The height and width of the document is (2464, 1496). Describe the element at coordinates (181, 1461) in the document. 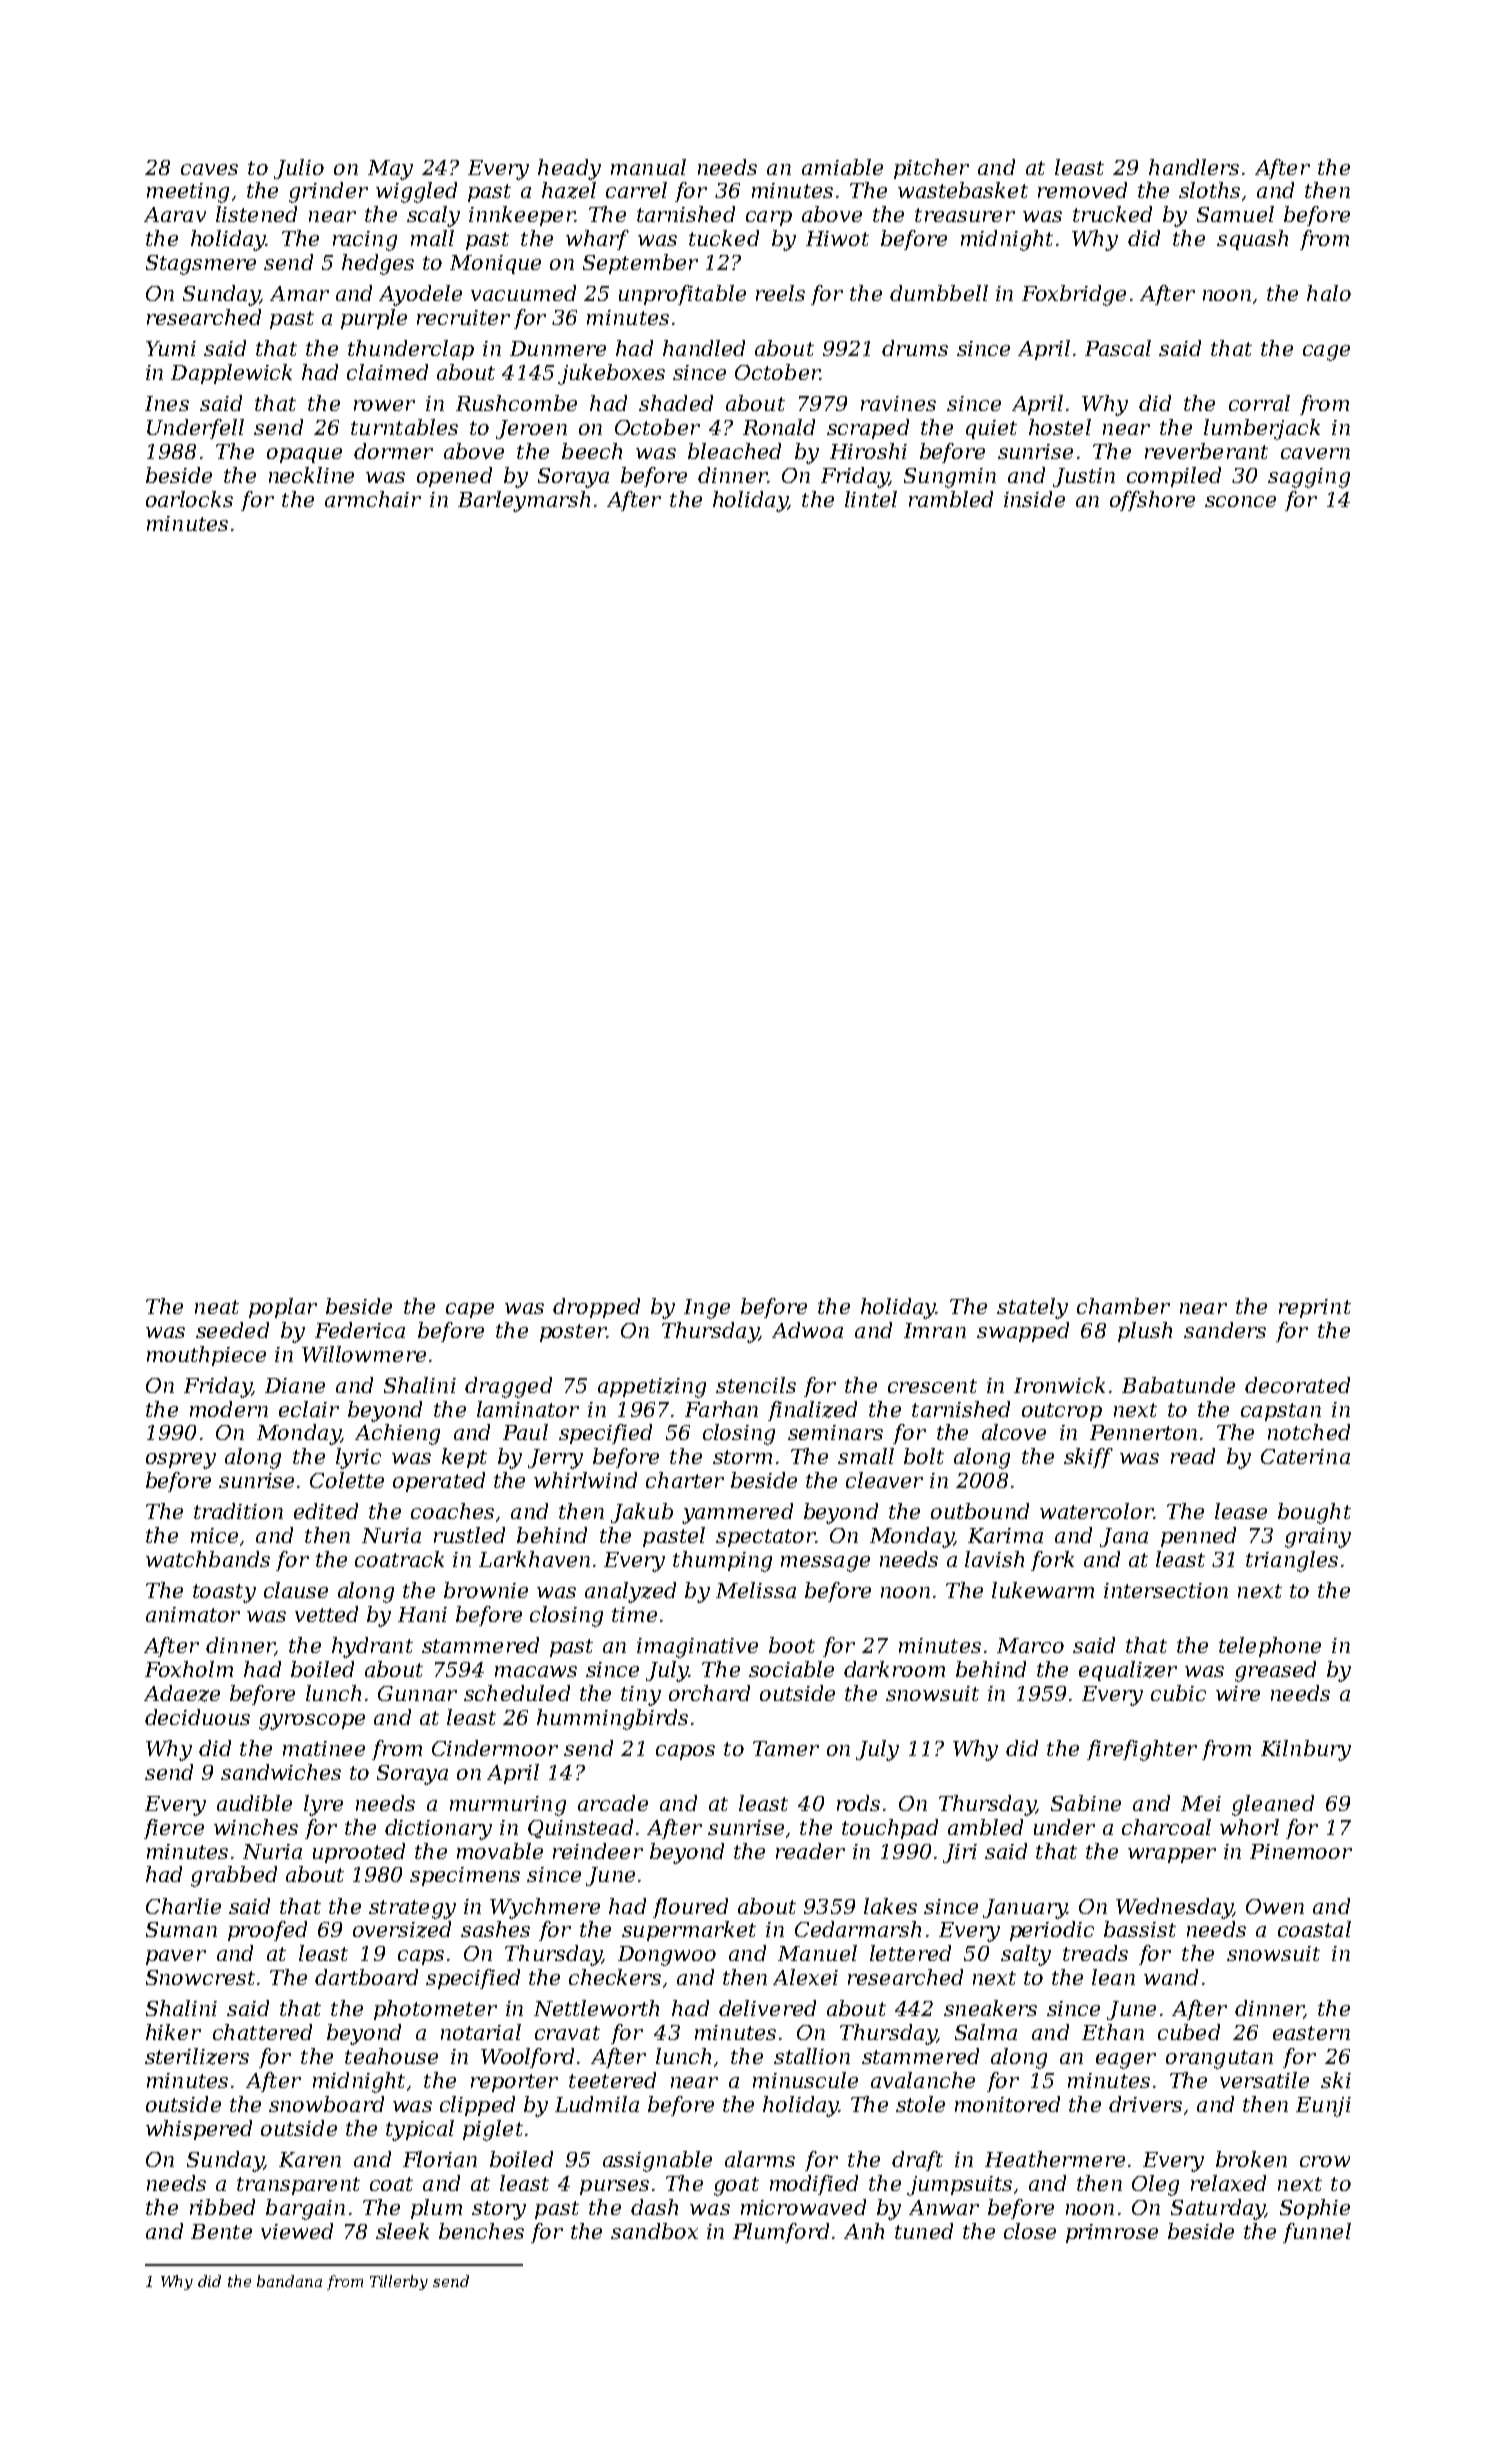

I see `osprey` at that location.
